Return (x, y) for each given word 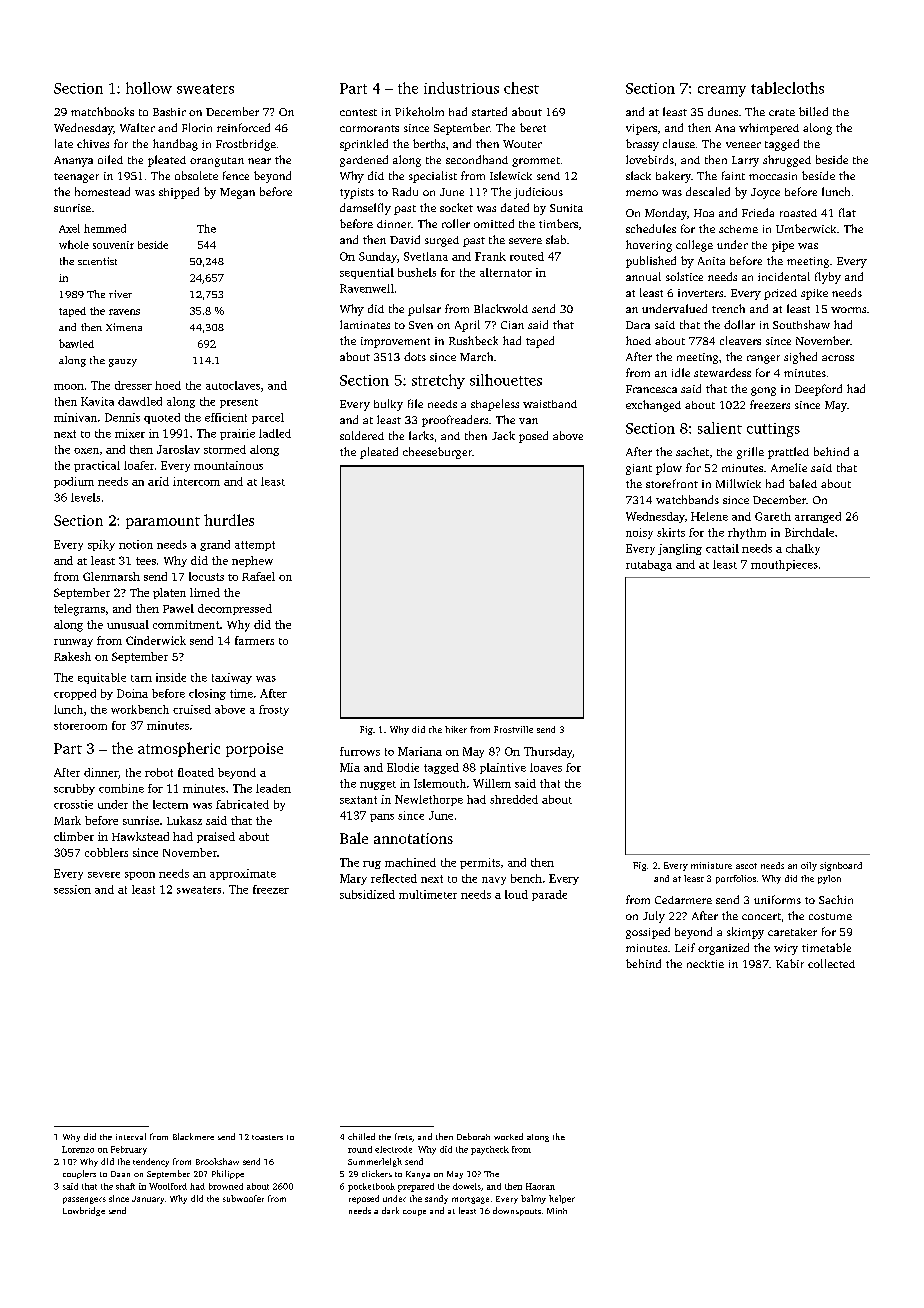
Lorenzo (78, 1149)
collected (831, 963)
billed (813, 111)
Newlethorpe (429, 800)
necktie (705, 964)
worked (508, 1136)
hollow (149, 88)
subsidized (367, 894)
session (72, 889)
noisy (639, 533)
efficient (226, 417)
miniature (711, 865)
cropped (75, 694)
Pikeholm (419, 111)
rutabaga (649, 565)
